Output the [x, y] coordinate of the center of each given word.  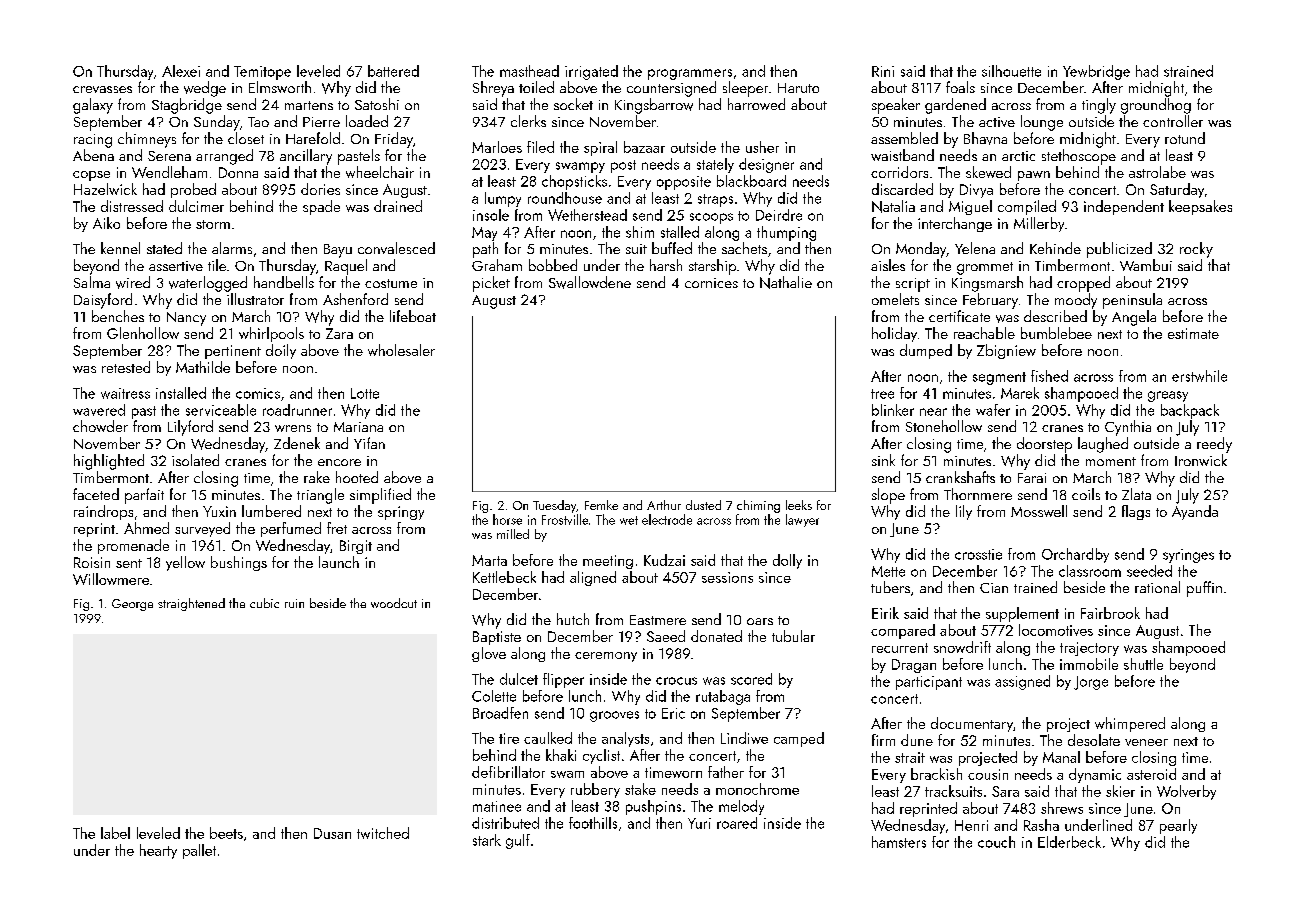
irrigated [591, 72]
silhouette [1011, 71]
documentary [972, 724]
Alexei [181, 71]
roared [737, 823]
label [115, 833]
